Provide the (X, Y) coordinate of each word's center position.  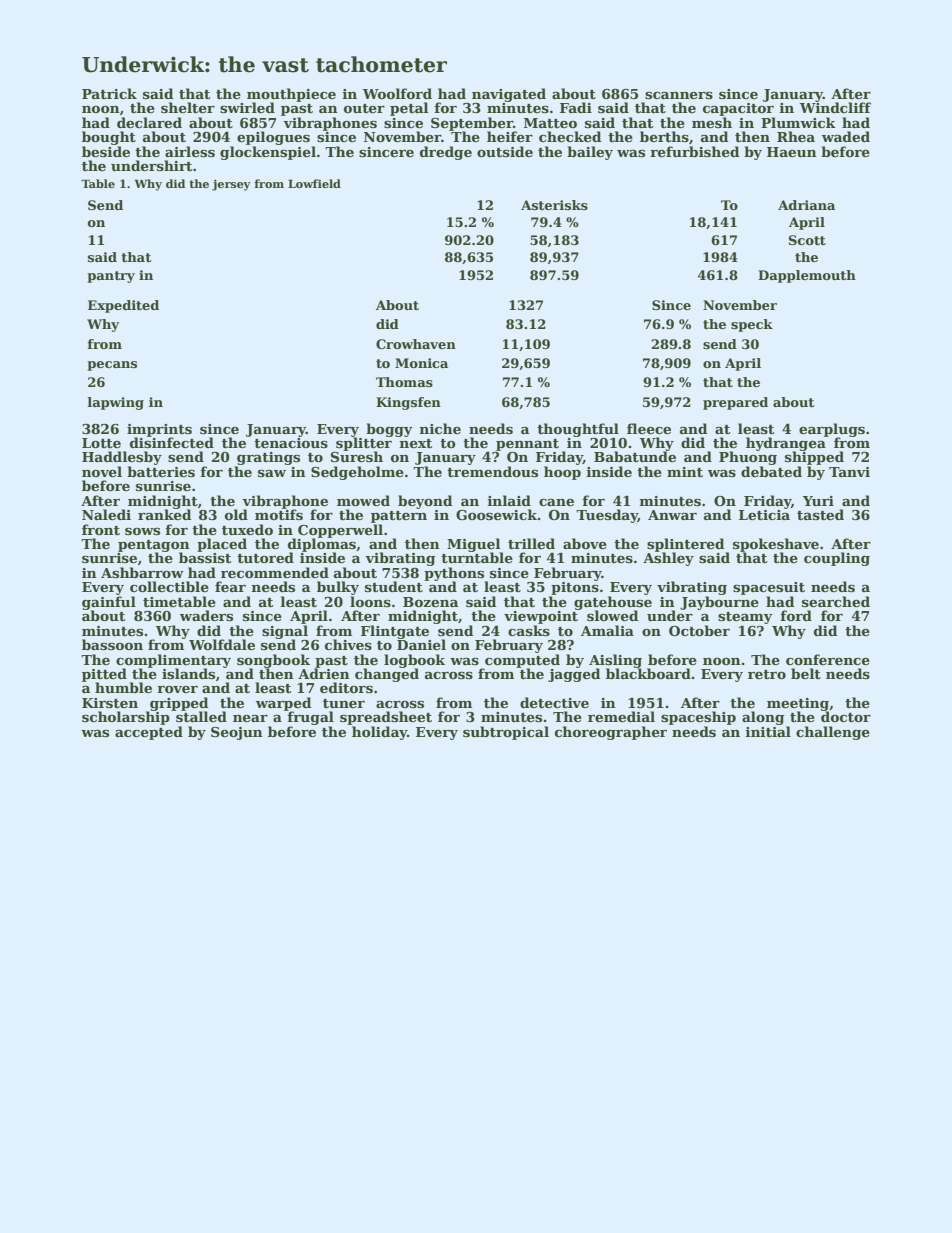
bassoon (112, 644)
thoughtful (578, 430)
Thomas (404, 382)
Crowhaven (416, 344)
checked (570, 136)
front (101, 529)
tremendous (492, 471)
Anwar (672, 515)
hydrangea (786, 444)
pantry (111, 277)
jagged (574, 675)
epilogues (273, 138)
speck (752, 325)
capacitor (738, 109)
